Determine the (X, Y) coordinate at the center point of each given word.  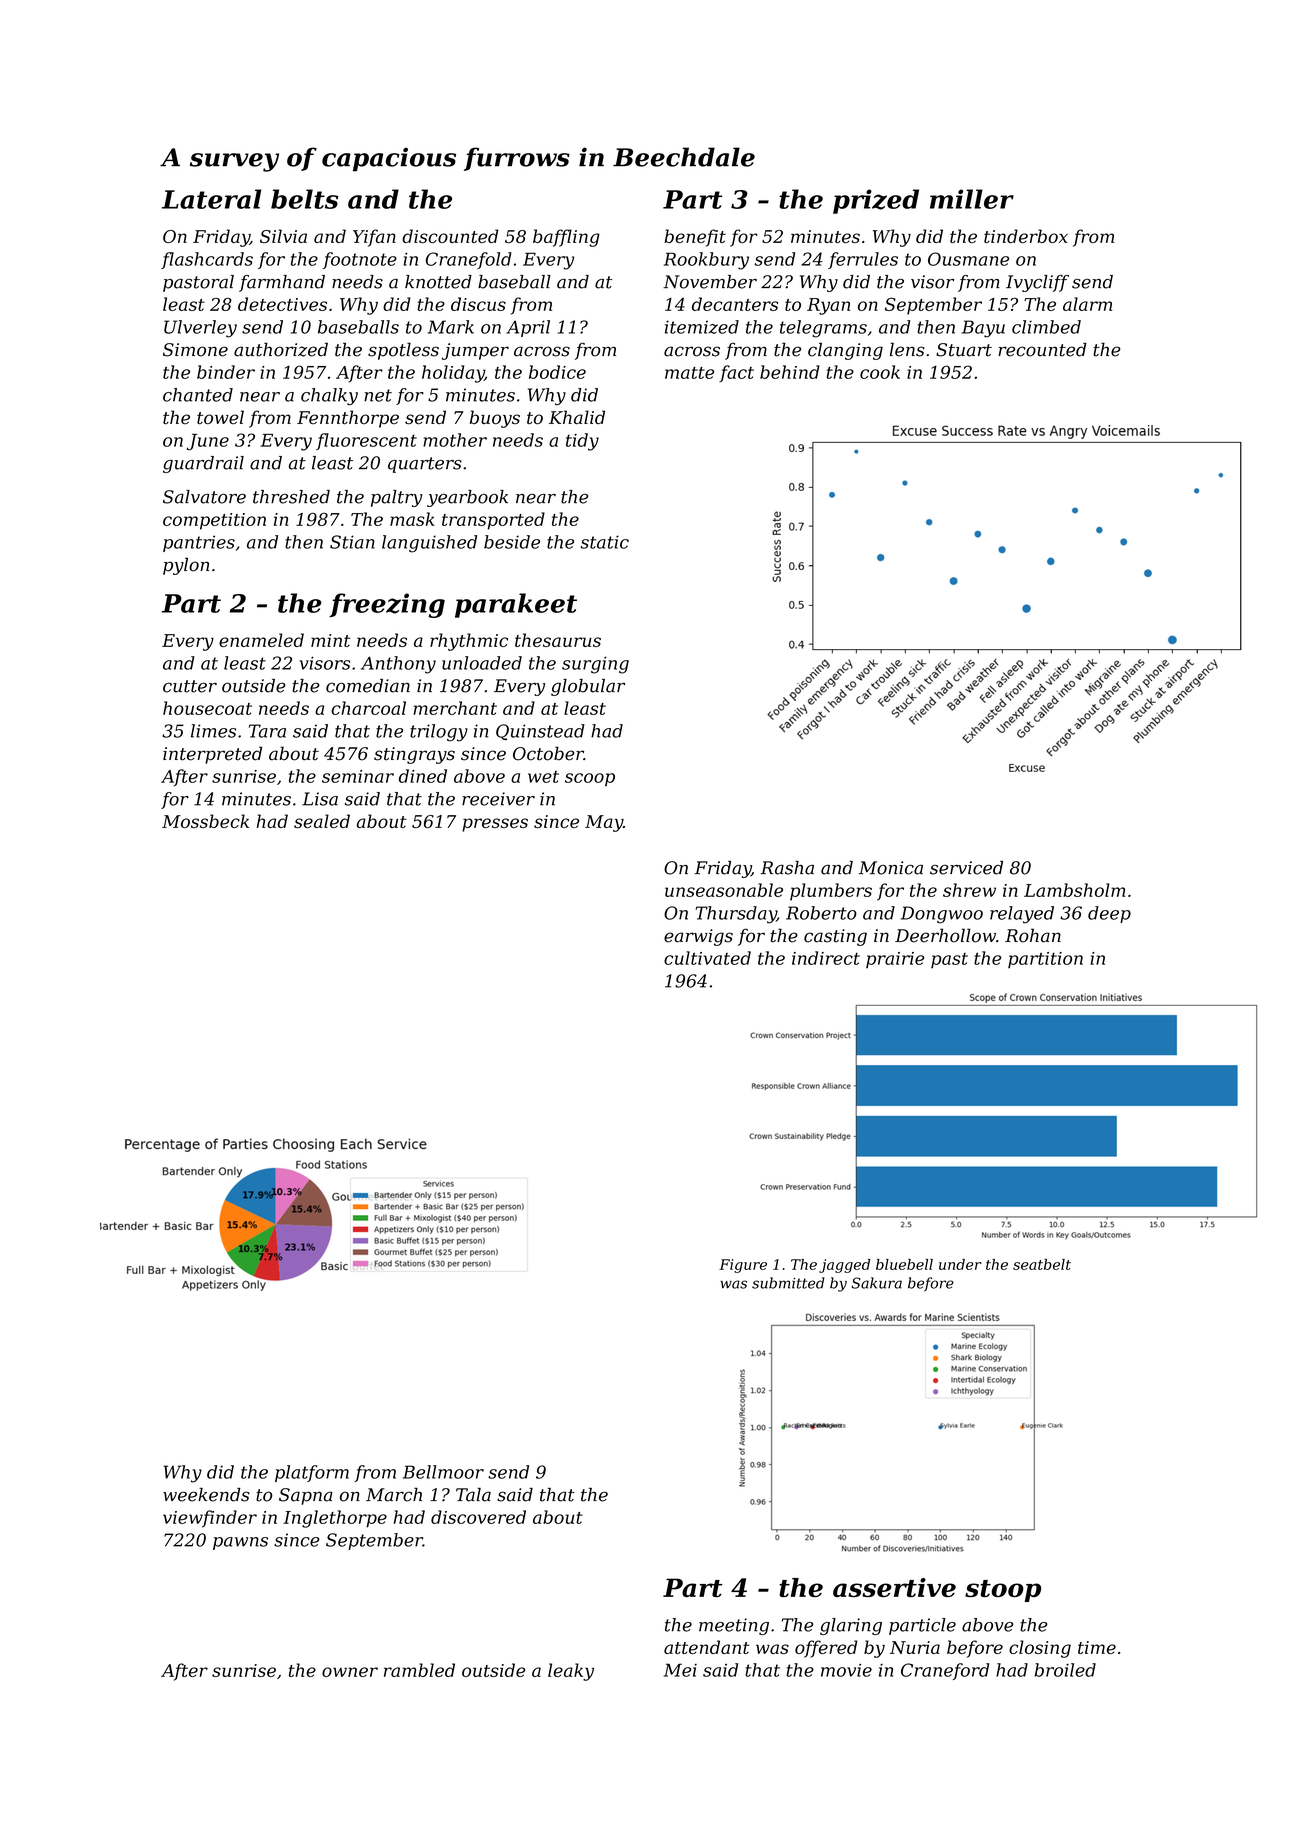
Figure (743, 1266)
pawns (240, 1543)
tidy (582, 442)
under (960, 1264)
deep (1109, 914)
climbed (1046, 327)
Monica (891, 868)
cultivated (707, 958)
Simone (195, 350)
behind (790, 372)
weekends (206, 1495)
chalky (329, 396)
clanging (845, 351)
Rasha (787, 868)
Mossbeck (205, 821)
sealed (322, 821)
